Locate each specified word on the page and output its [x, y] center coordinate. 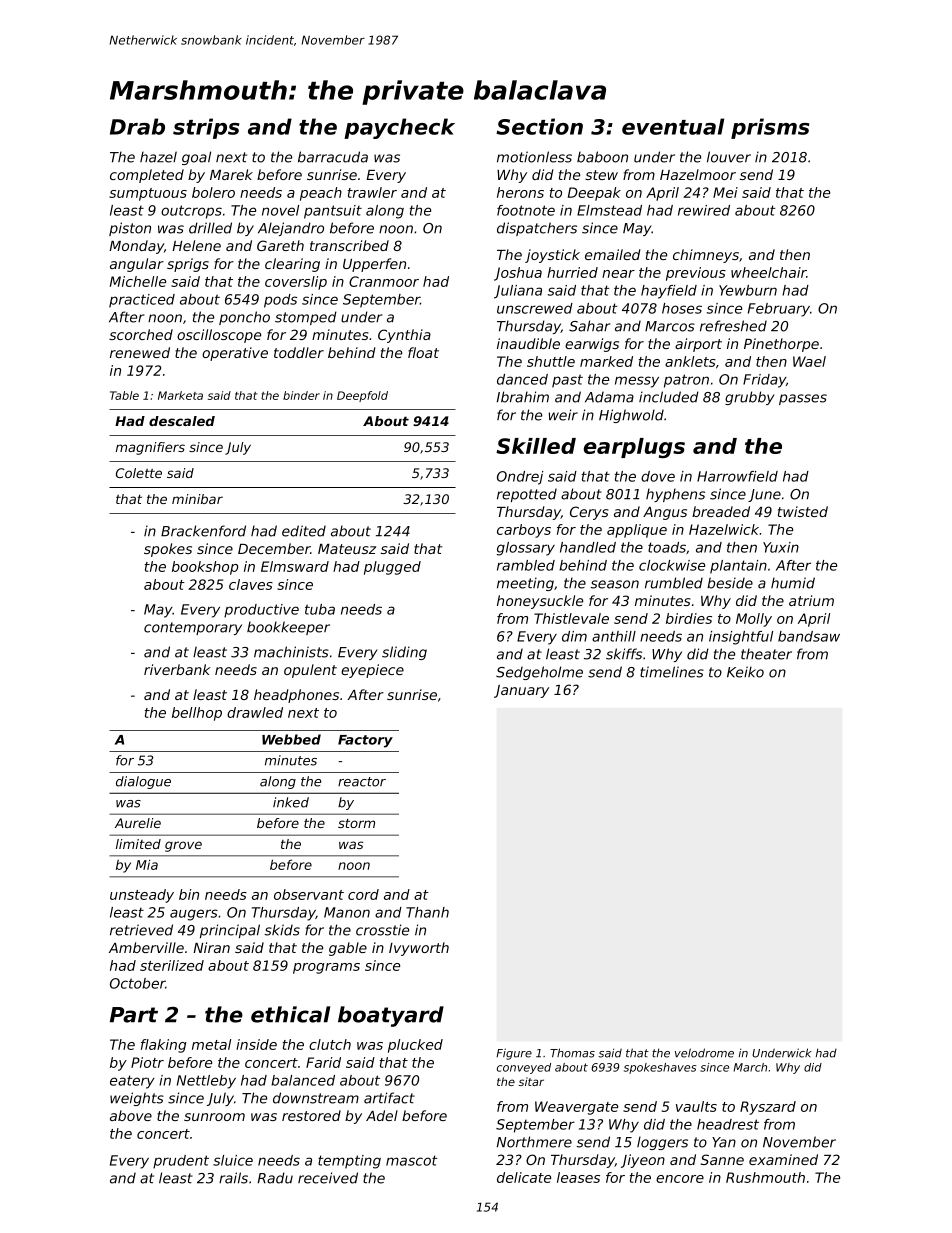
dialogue [143, 782]
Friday [764, 381]
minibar [197, 499]
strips [206, 128]
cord [363, 894]
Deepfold [362, 396]
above [131, 1115]
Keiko [745, 672]
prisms [770, 128]
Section [539, 126]
